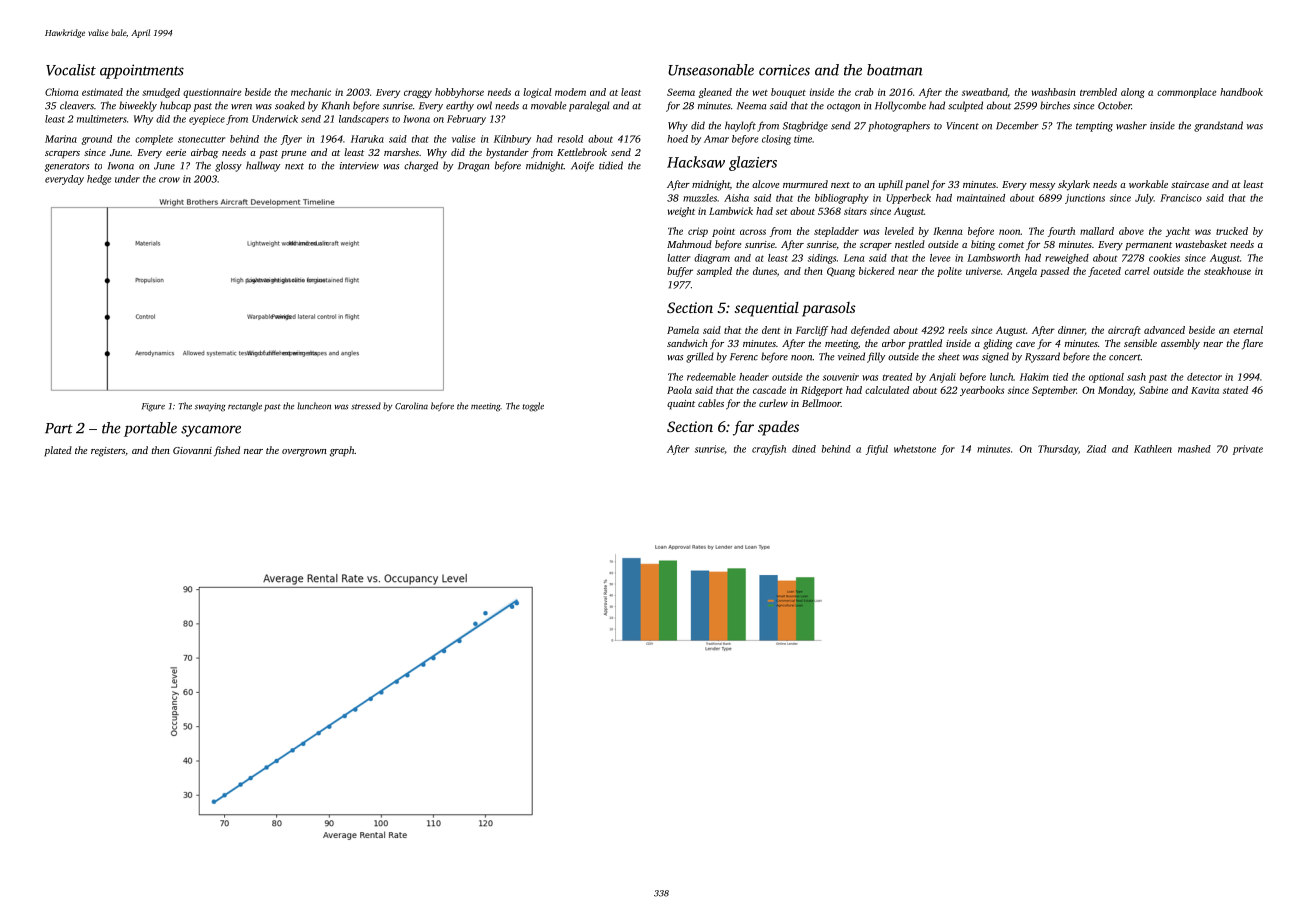 The width and height of the page is (1308, 924). What do you see at coordinates (714, 272) in the page?
I see `sampled` at bounding box center [714, 272].
